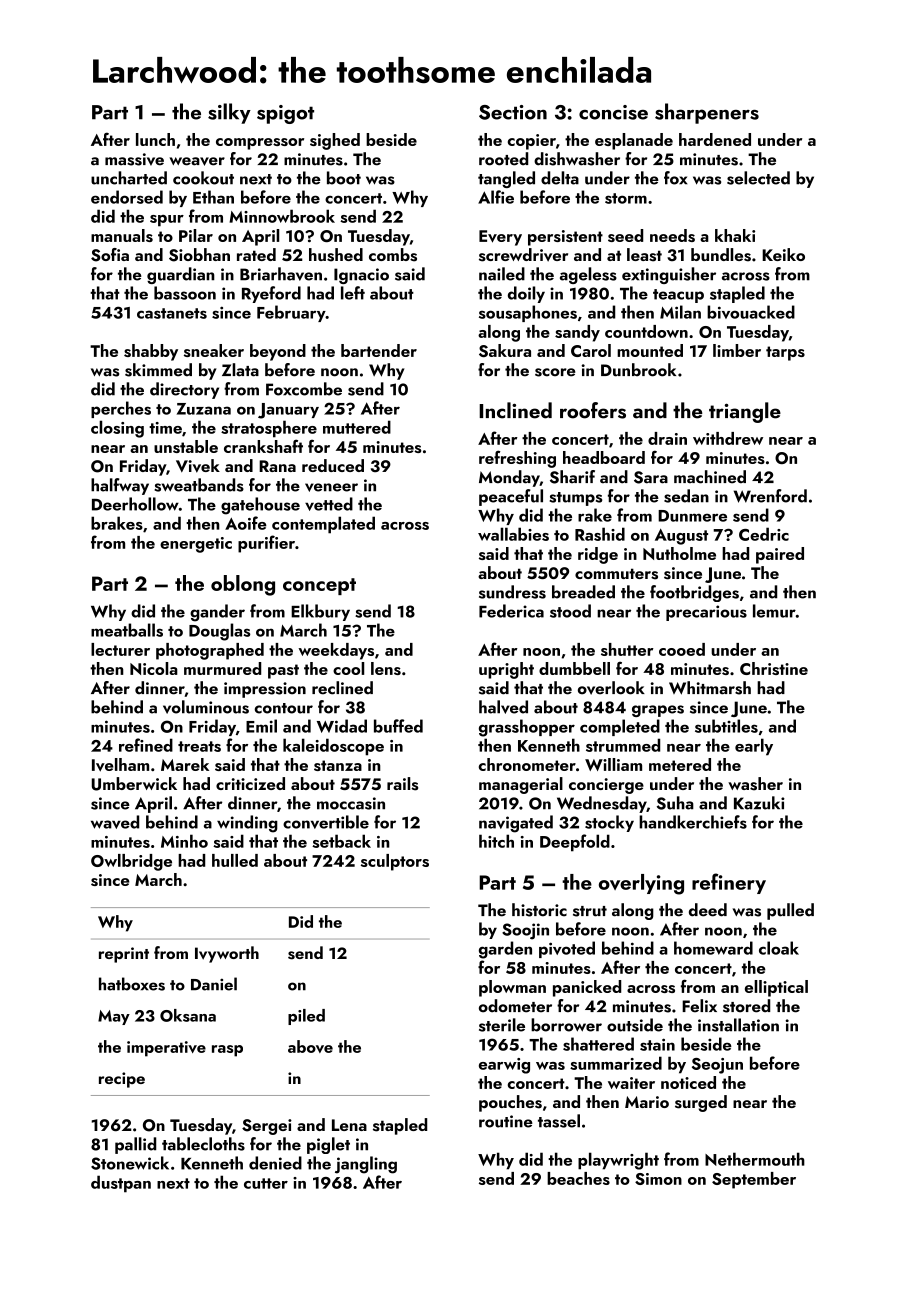 This page has width=908, height=1316. What do you see at coordinates (513, 534) in the page?
I see `wallabies` at bounding box center [513, 534].
